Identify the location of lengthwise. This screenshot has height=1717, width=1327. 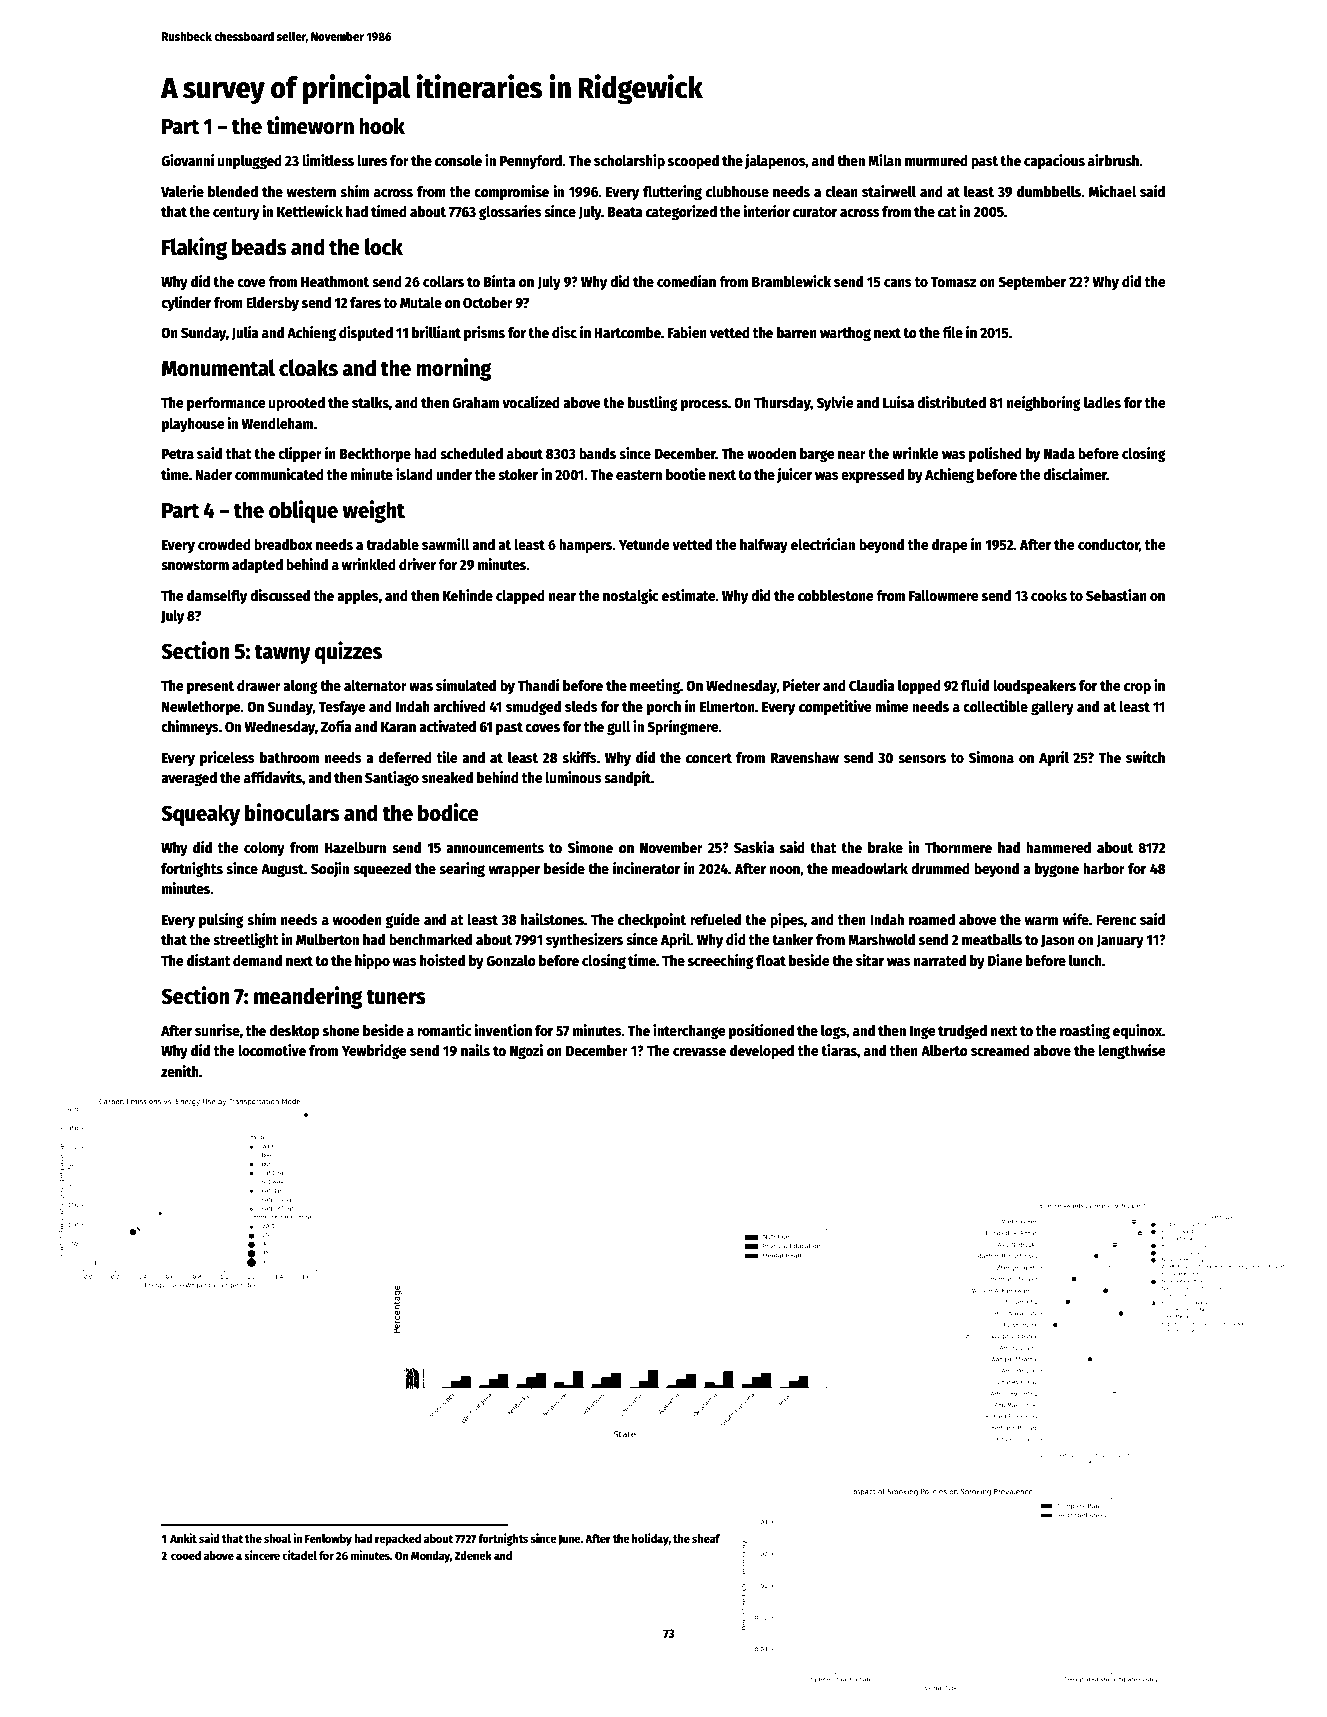
(1132, 1051).
